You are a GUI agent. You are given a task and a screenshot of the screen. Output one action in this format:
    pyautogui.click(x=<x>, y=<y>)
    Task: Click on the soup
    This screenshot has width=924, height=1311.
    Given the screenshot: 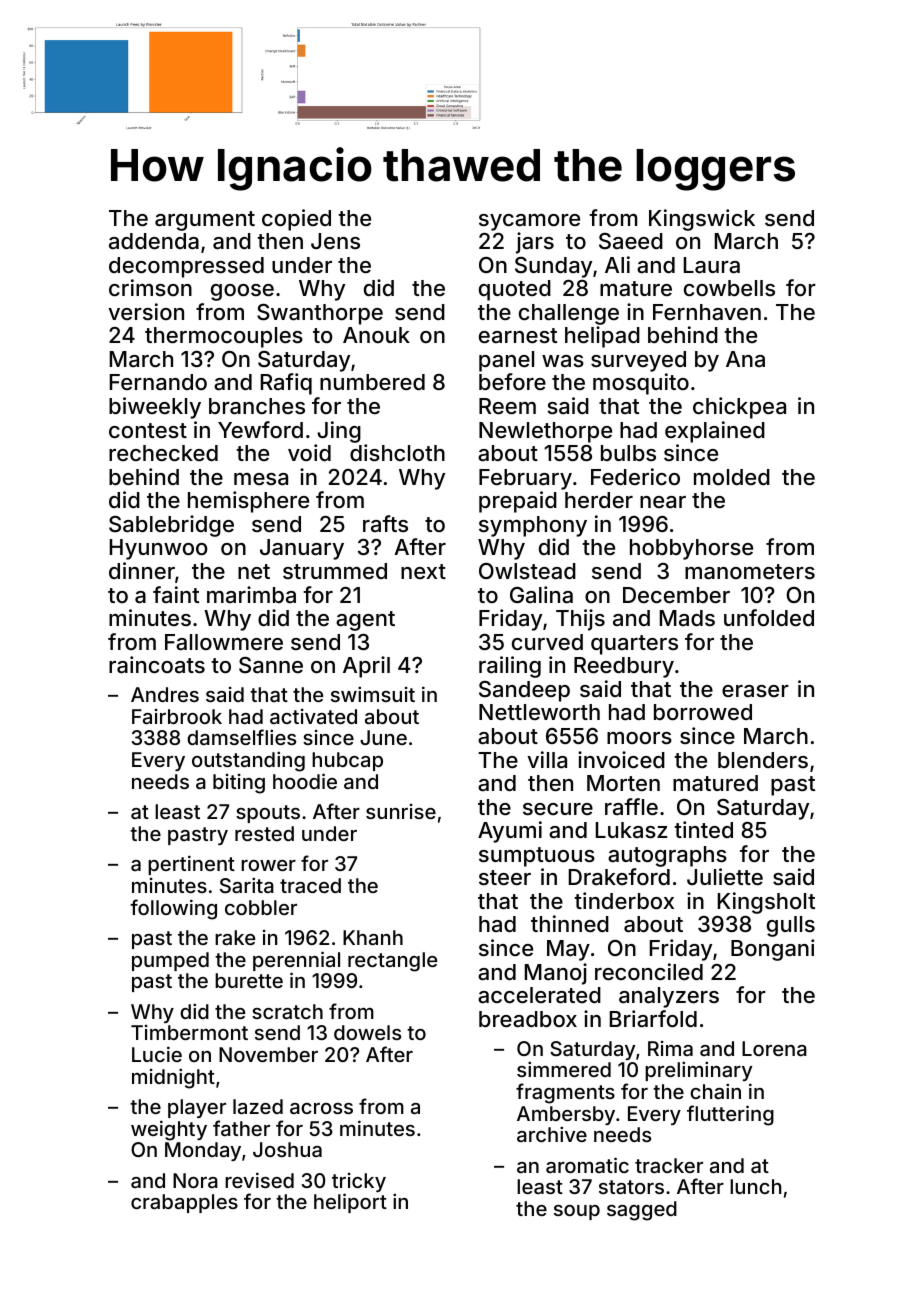 What is the action you would take?
    pyautogui.click(x=577, y=1212)
